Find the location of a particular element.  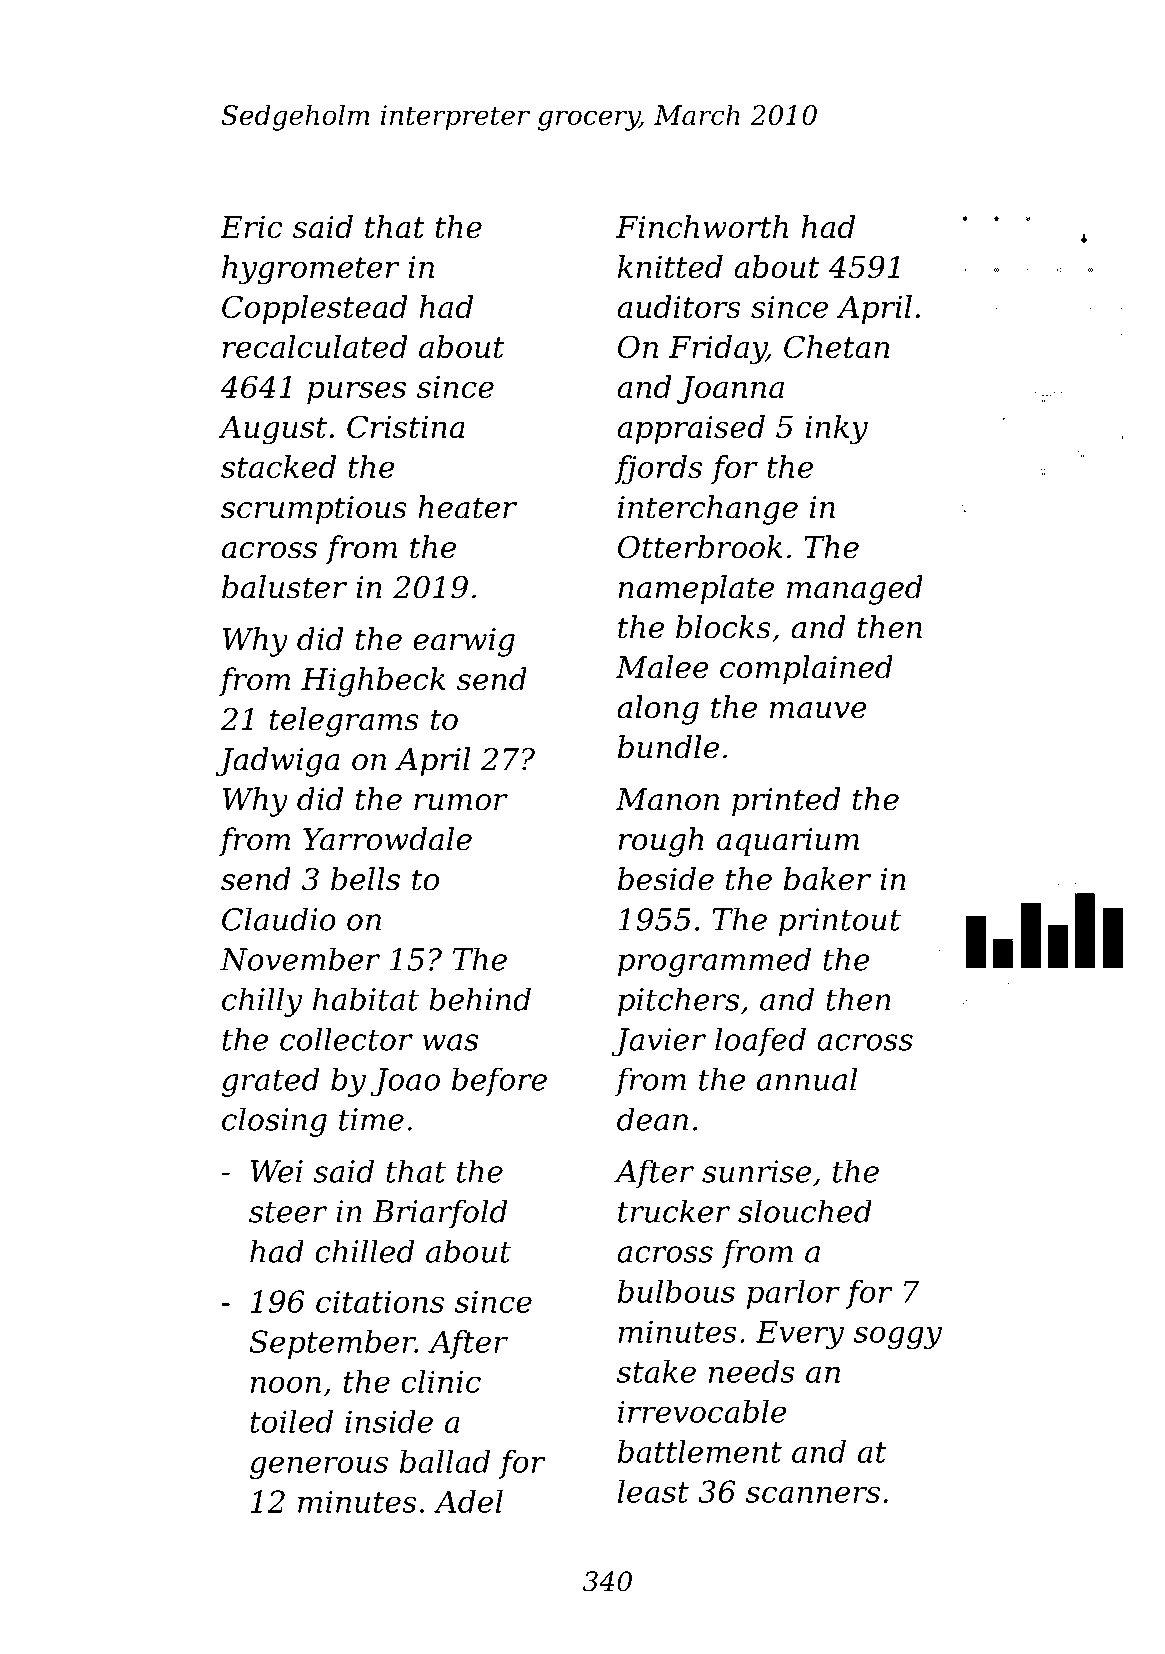

clinic is located at coordinates (441, 1381).
